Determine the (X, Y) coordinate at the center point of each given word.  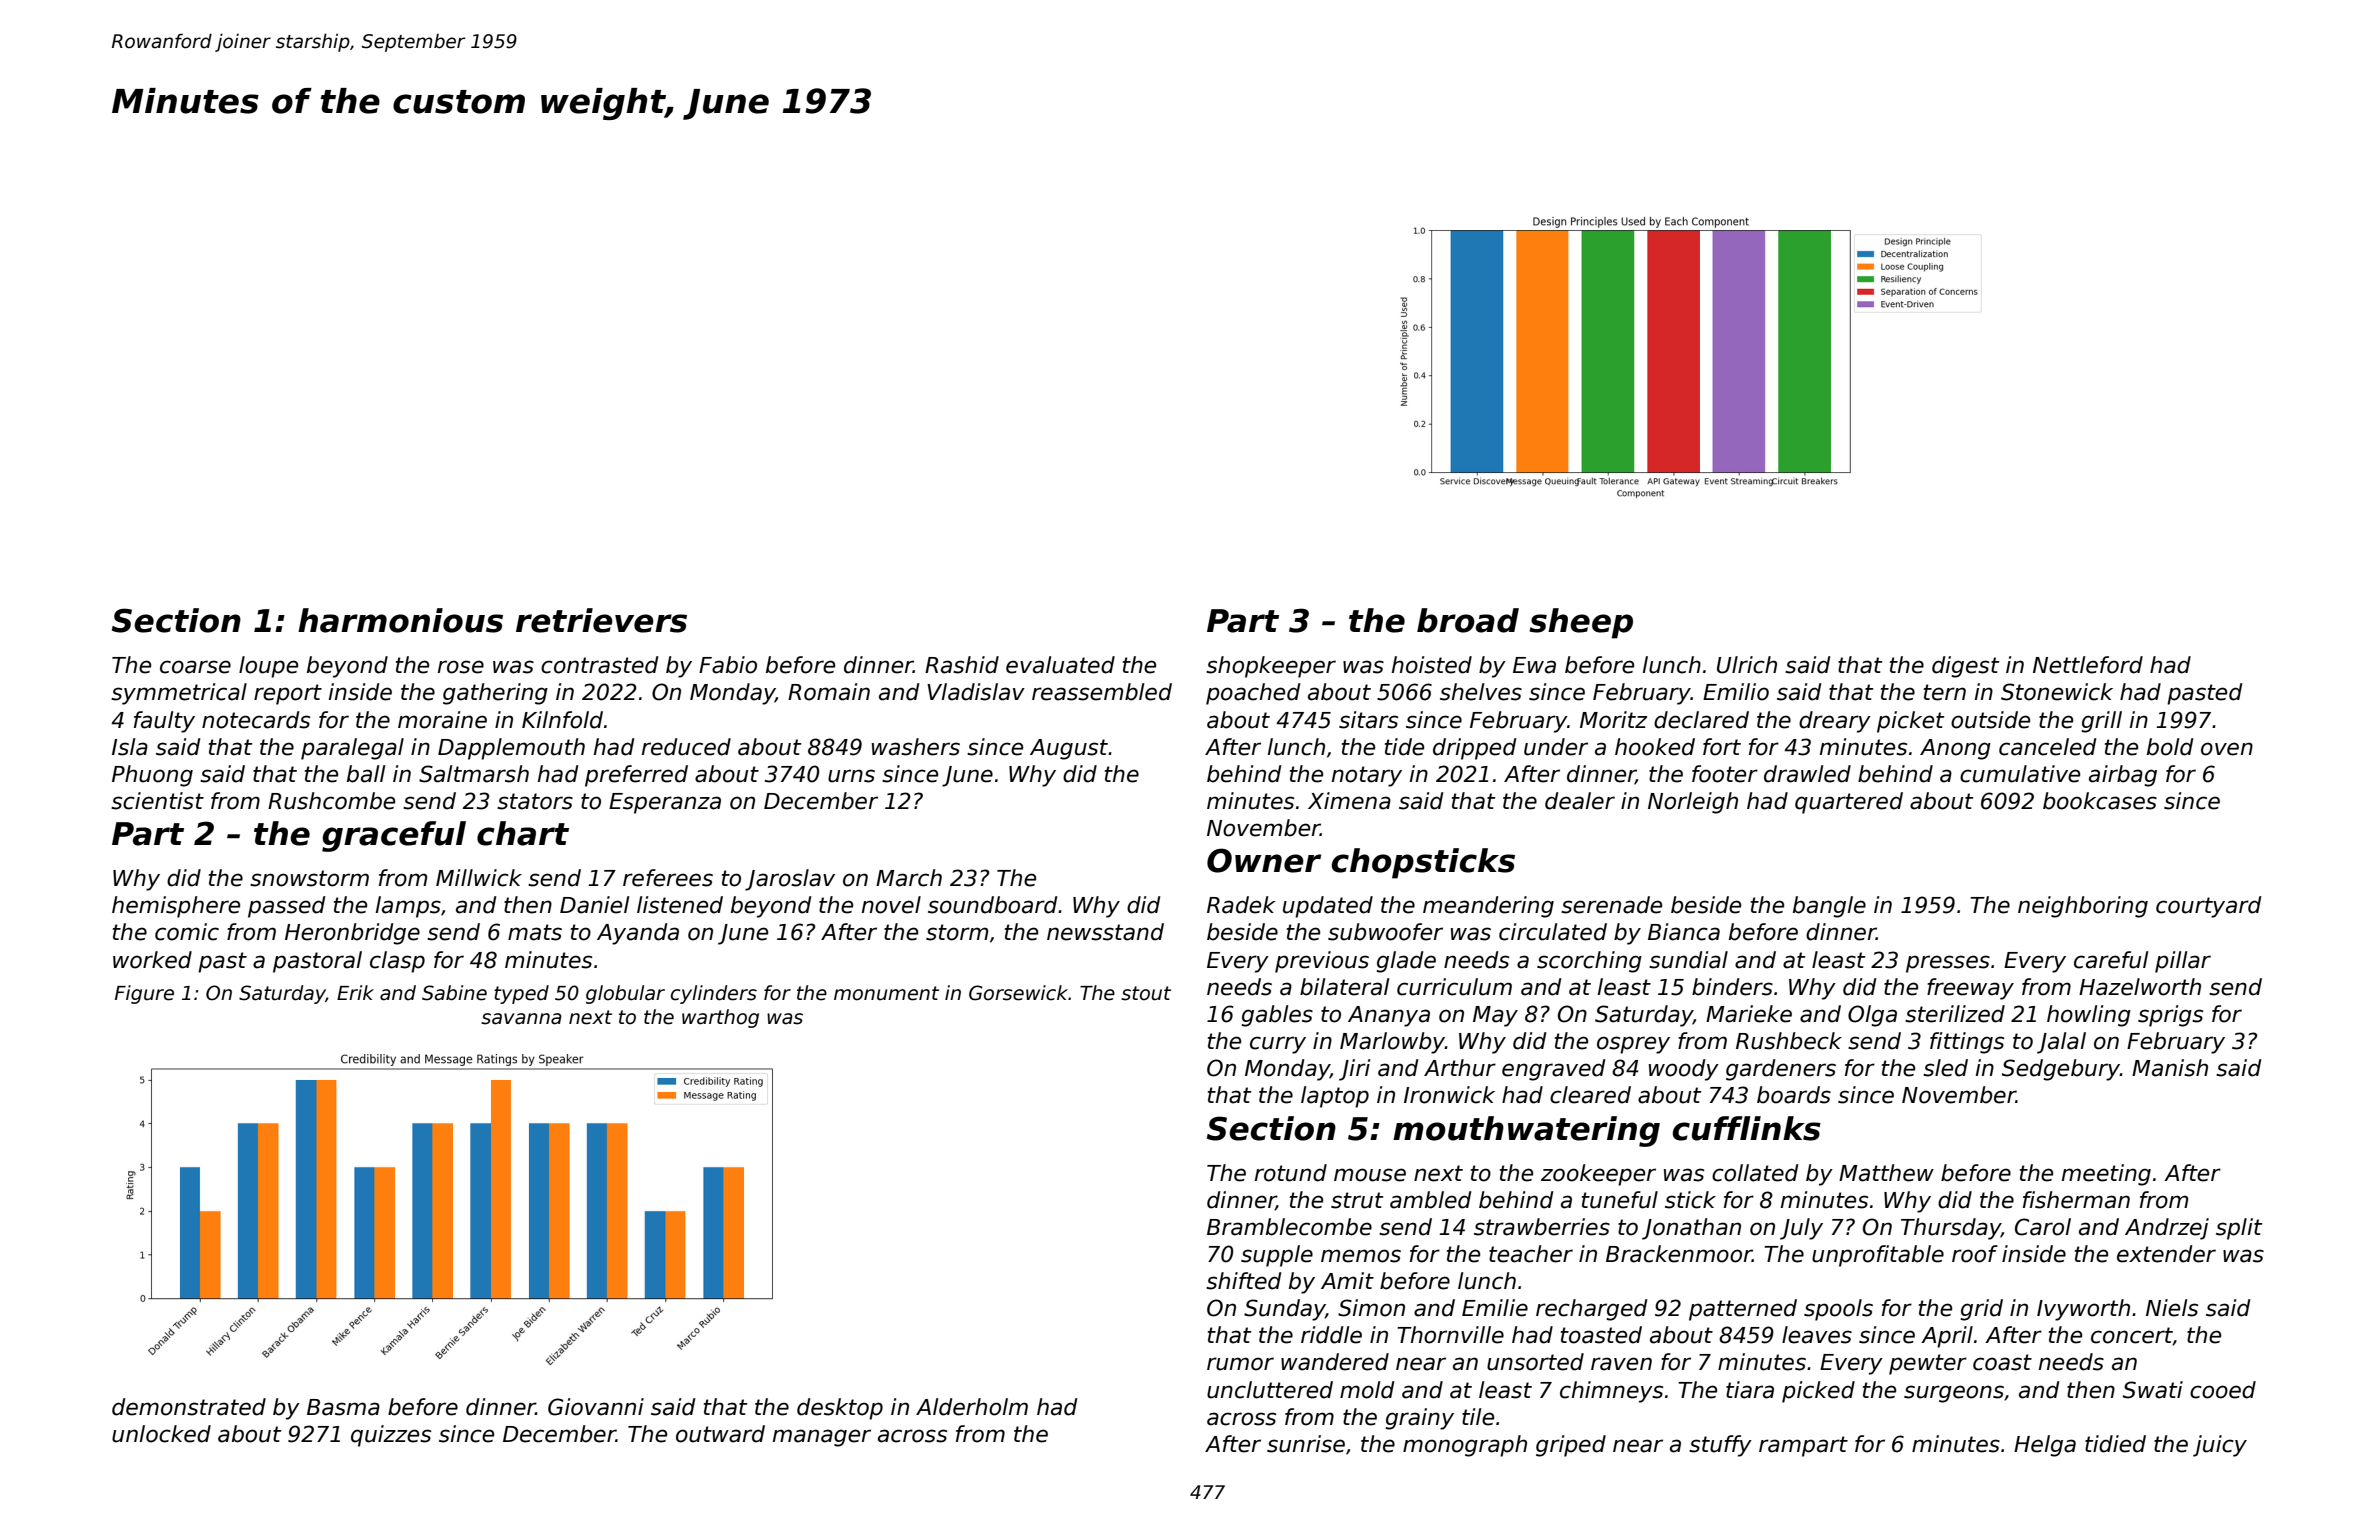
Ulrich (1747, 665)
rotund (1291, 1173)
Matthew (1886, 1173)
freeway (1970, 989)
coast (2002, 1362)
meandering (1488, 907)
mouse (1370, 1175)
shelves (1481, 692)
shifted (1243, 1281)
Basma (343, 1407)
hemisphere (176, 907)
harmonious (400, 620)
